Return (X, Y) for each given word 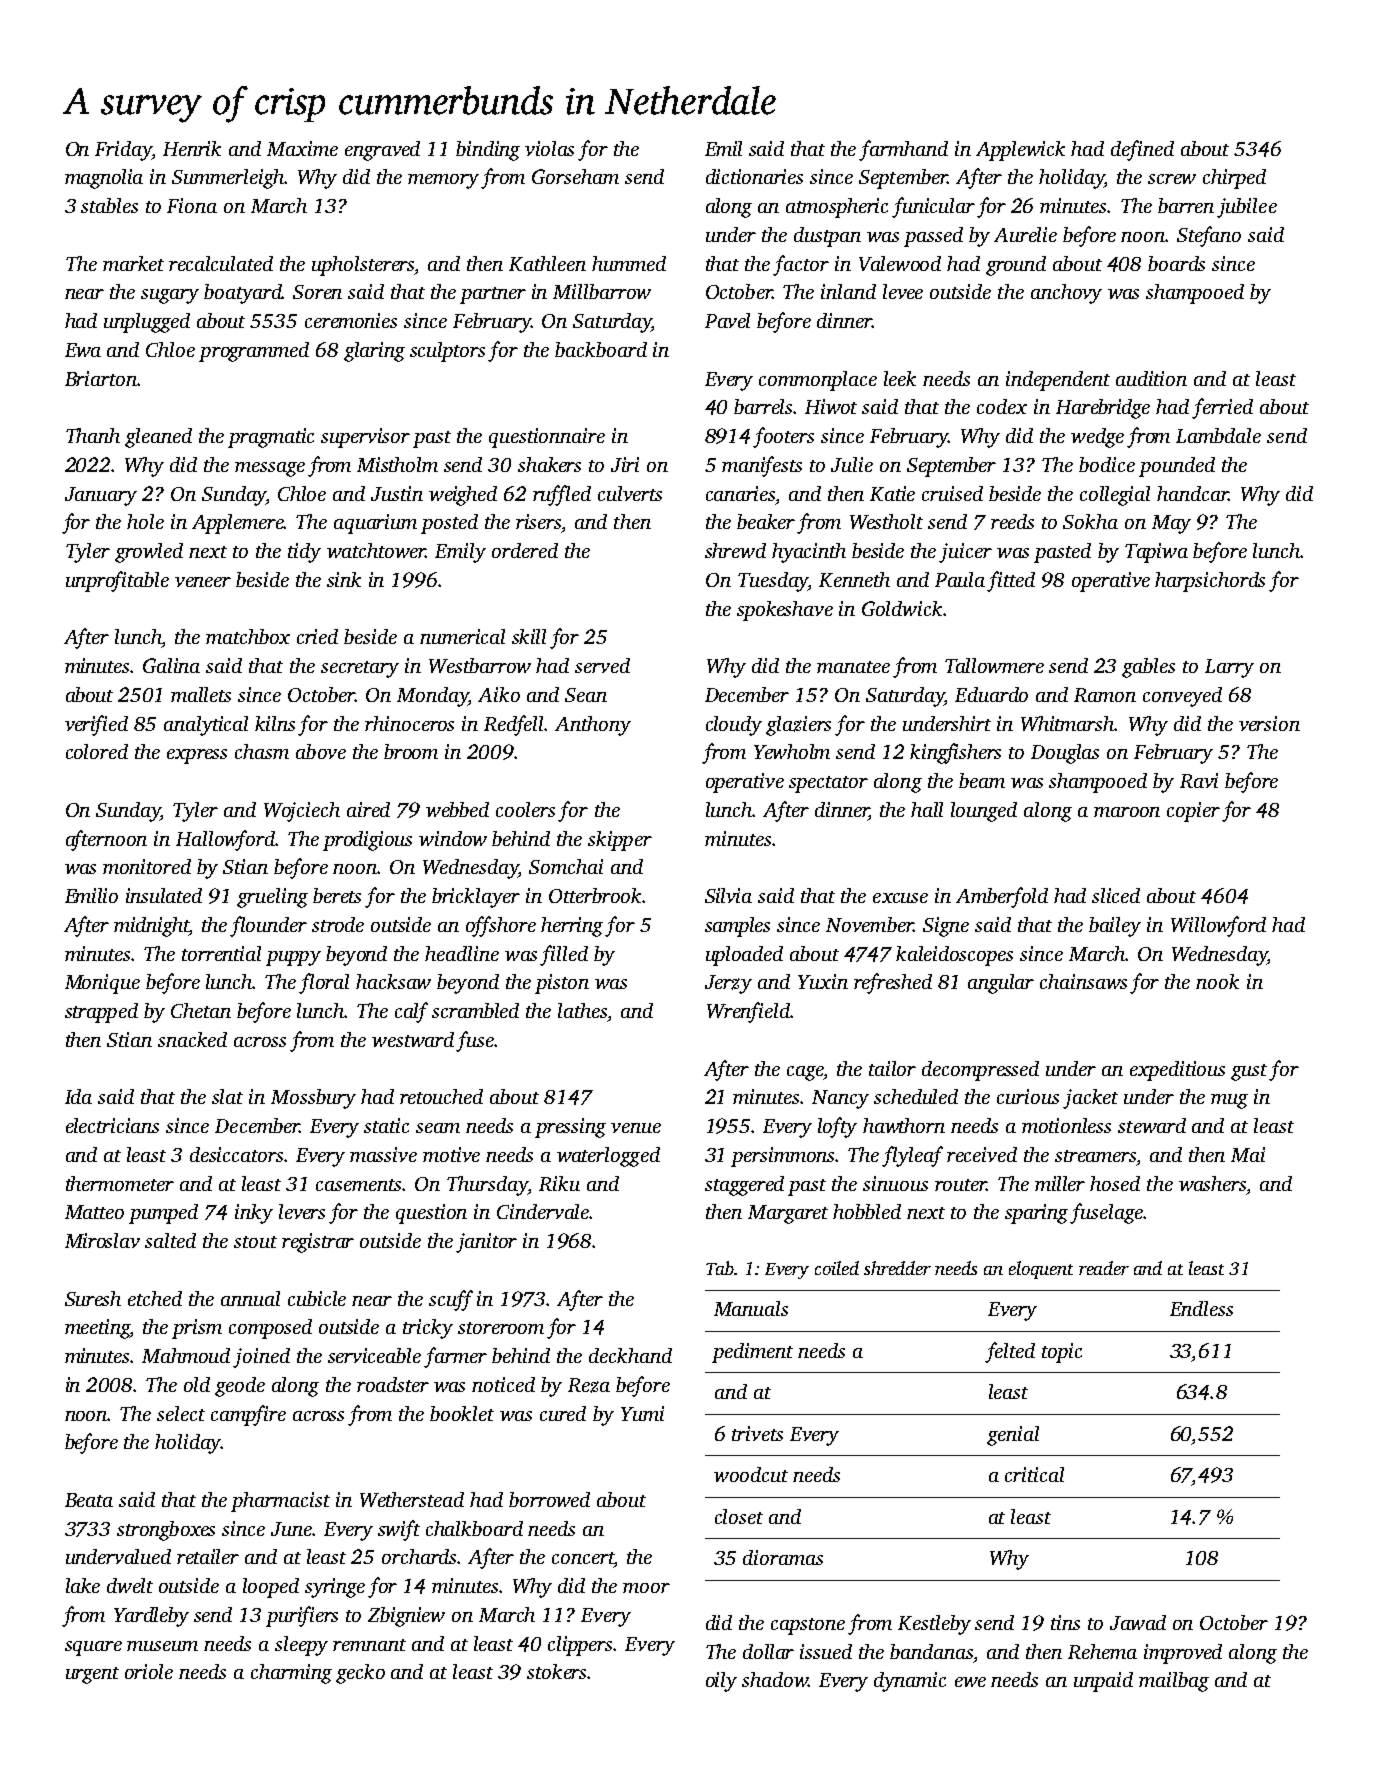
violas (549, 148)
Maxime (302, 148)
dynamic (910, 1682)
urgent (92, 1675)
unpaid (1103, 1682)
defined (1142, 150)
